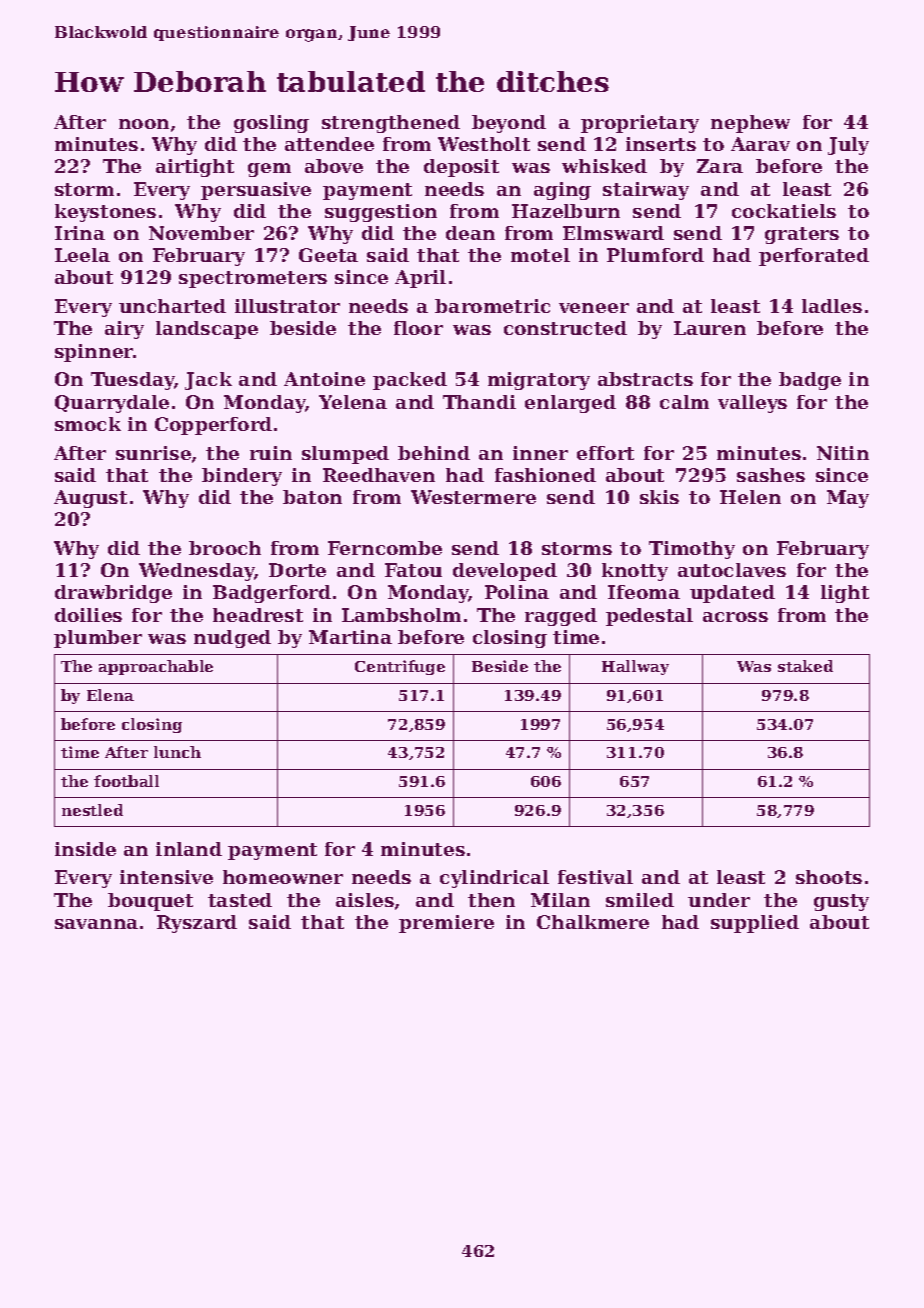 This document has width=924, height=1308. What do you see at coordinates (640, 124) in the document?
I see `proprietary` at bounding box center [640, 124].
